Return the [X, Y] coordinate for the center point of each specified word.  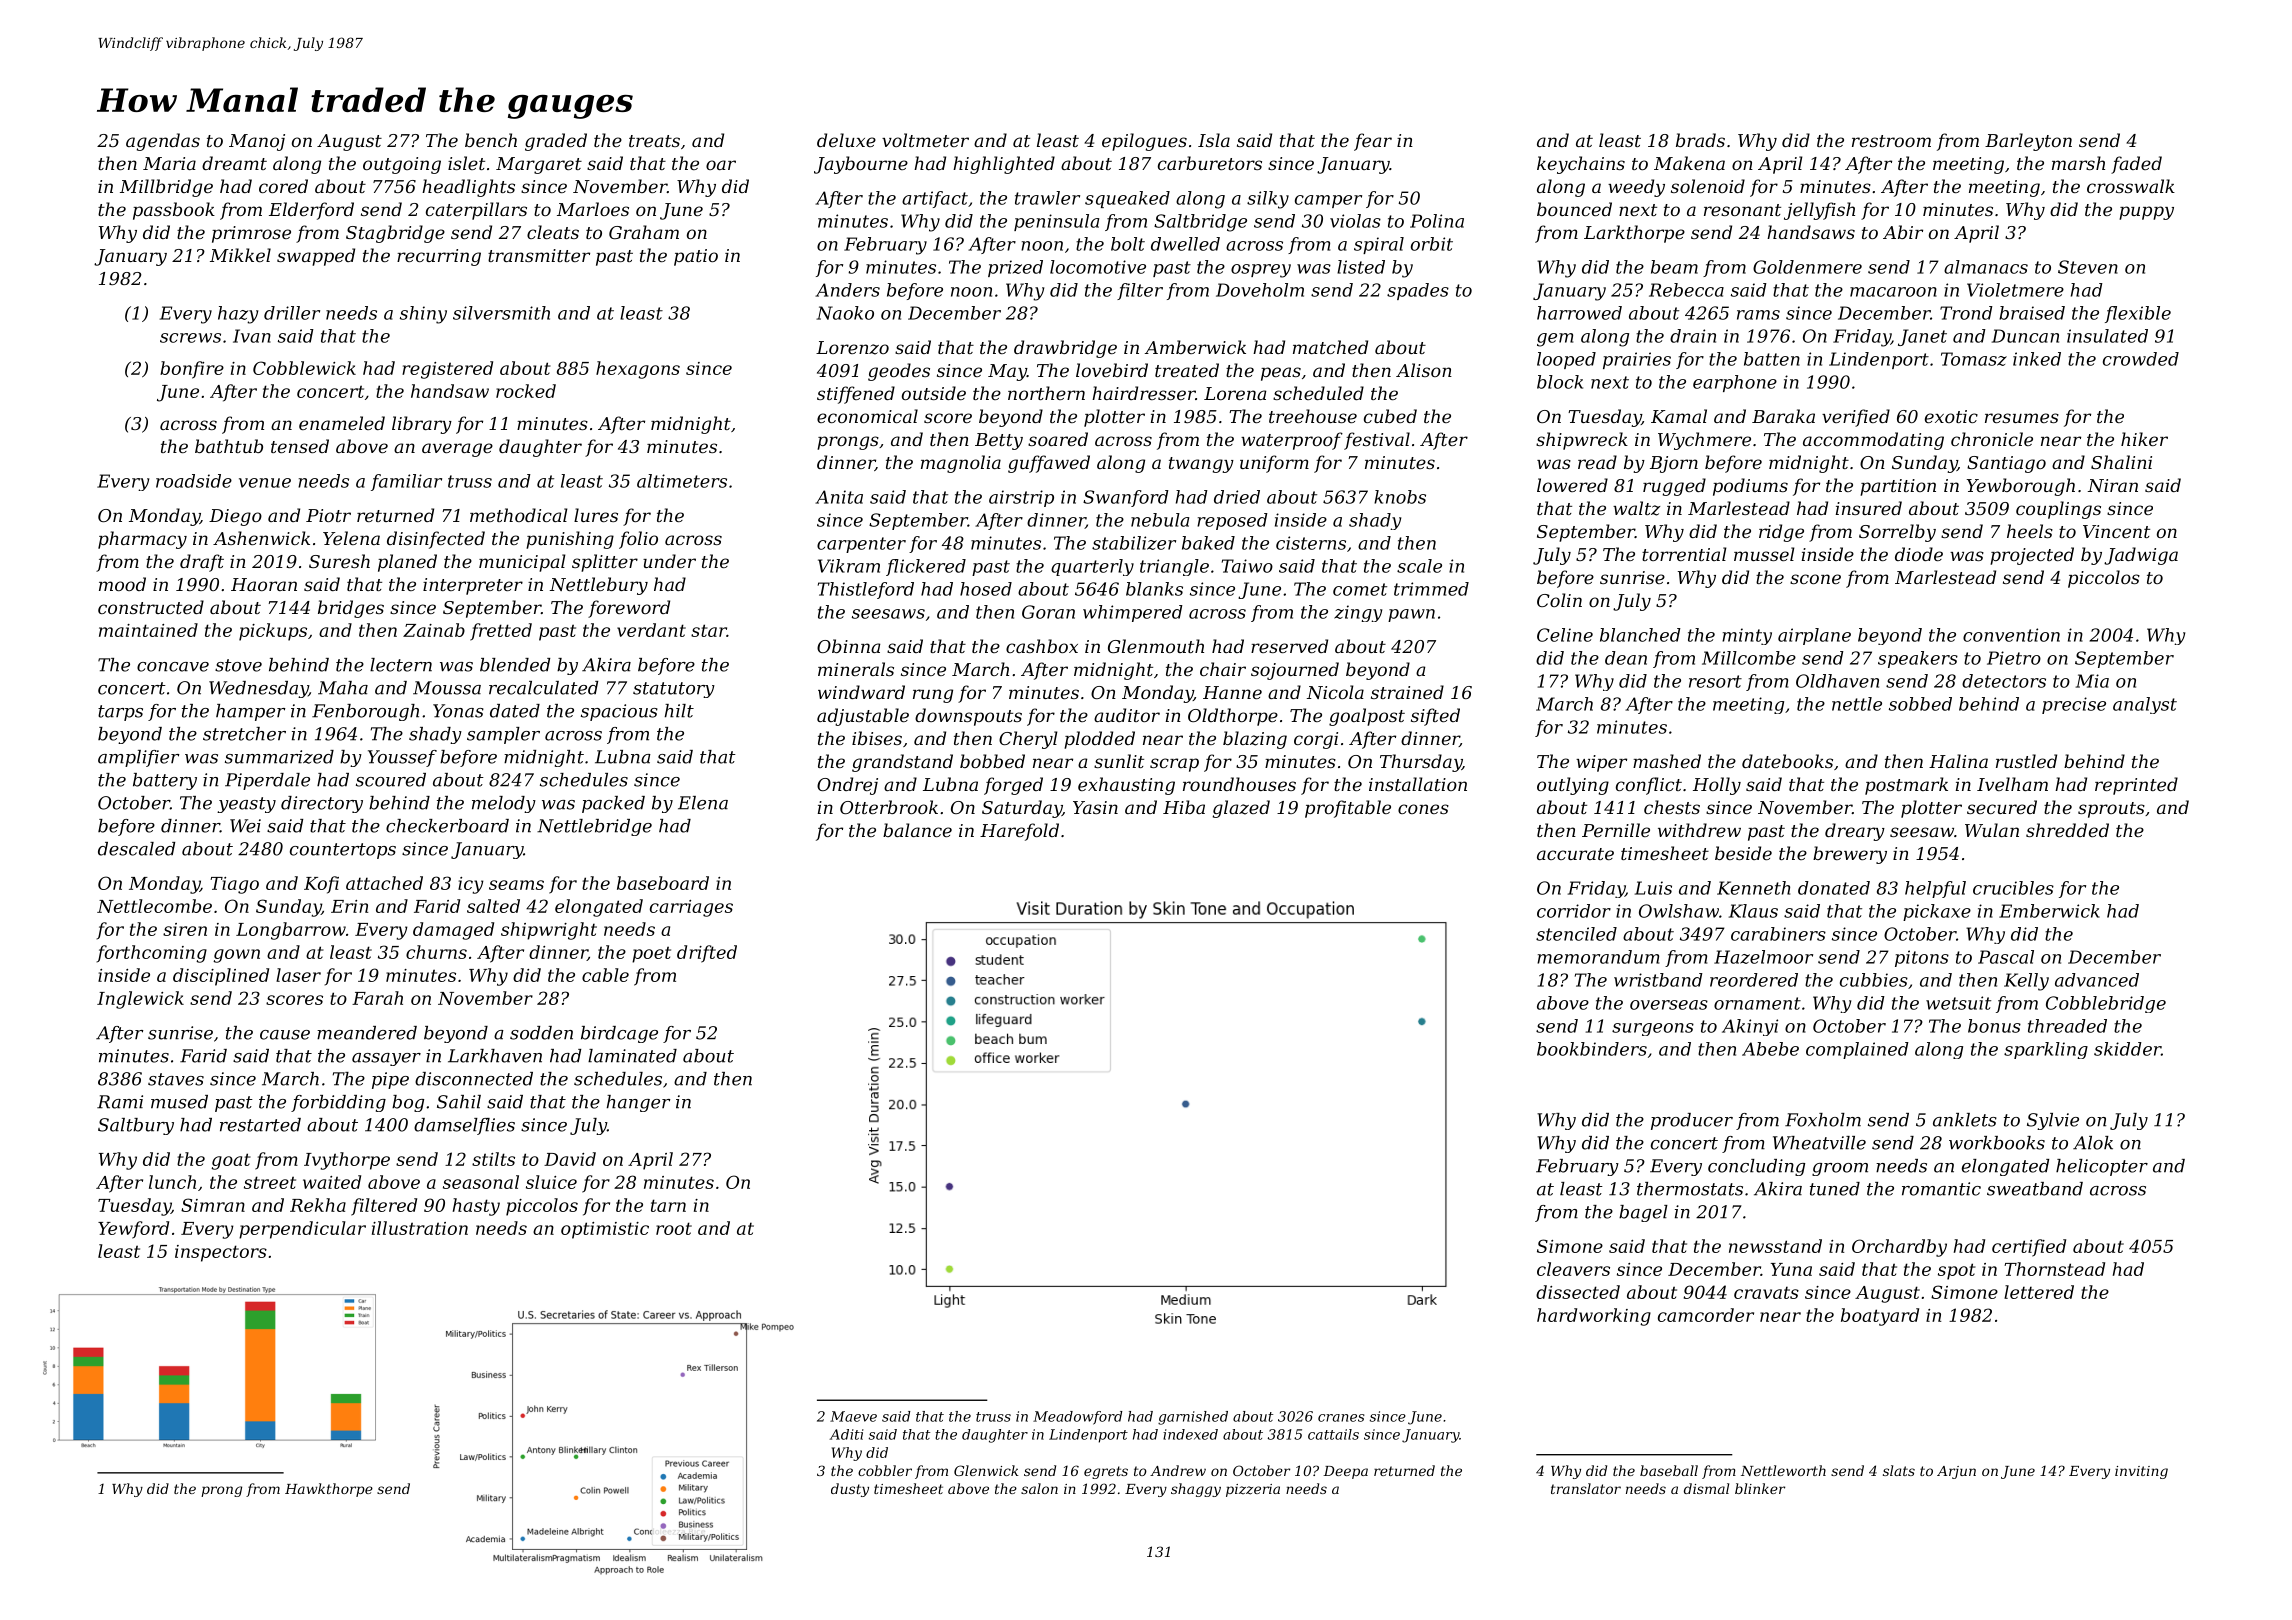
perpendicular [302, 1230]
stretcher [244, 734]
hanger [638, 1103]
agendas [163, 142]
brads [1700, 140]
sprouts [2111, 810]
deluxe [846, 140]
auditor [1127, 715]
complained [1857, 1050]
